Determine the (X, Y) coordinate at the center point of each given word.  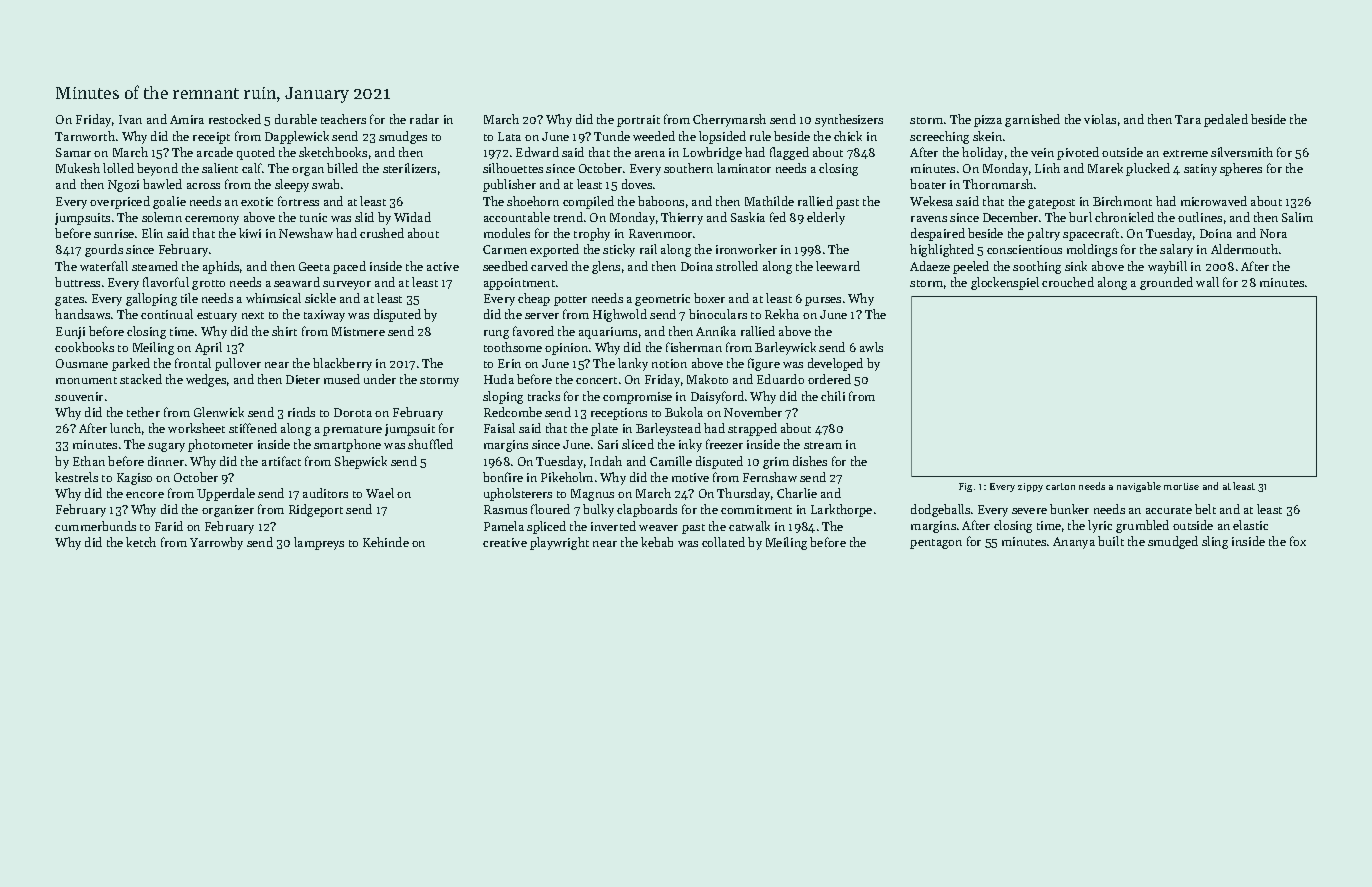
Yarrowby (216, 543)
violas (1100, 119)
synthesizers (849, 120)
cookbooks (84, 347)
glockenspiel (1005, 283)
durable (296, 119)
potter (570, 301)
